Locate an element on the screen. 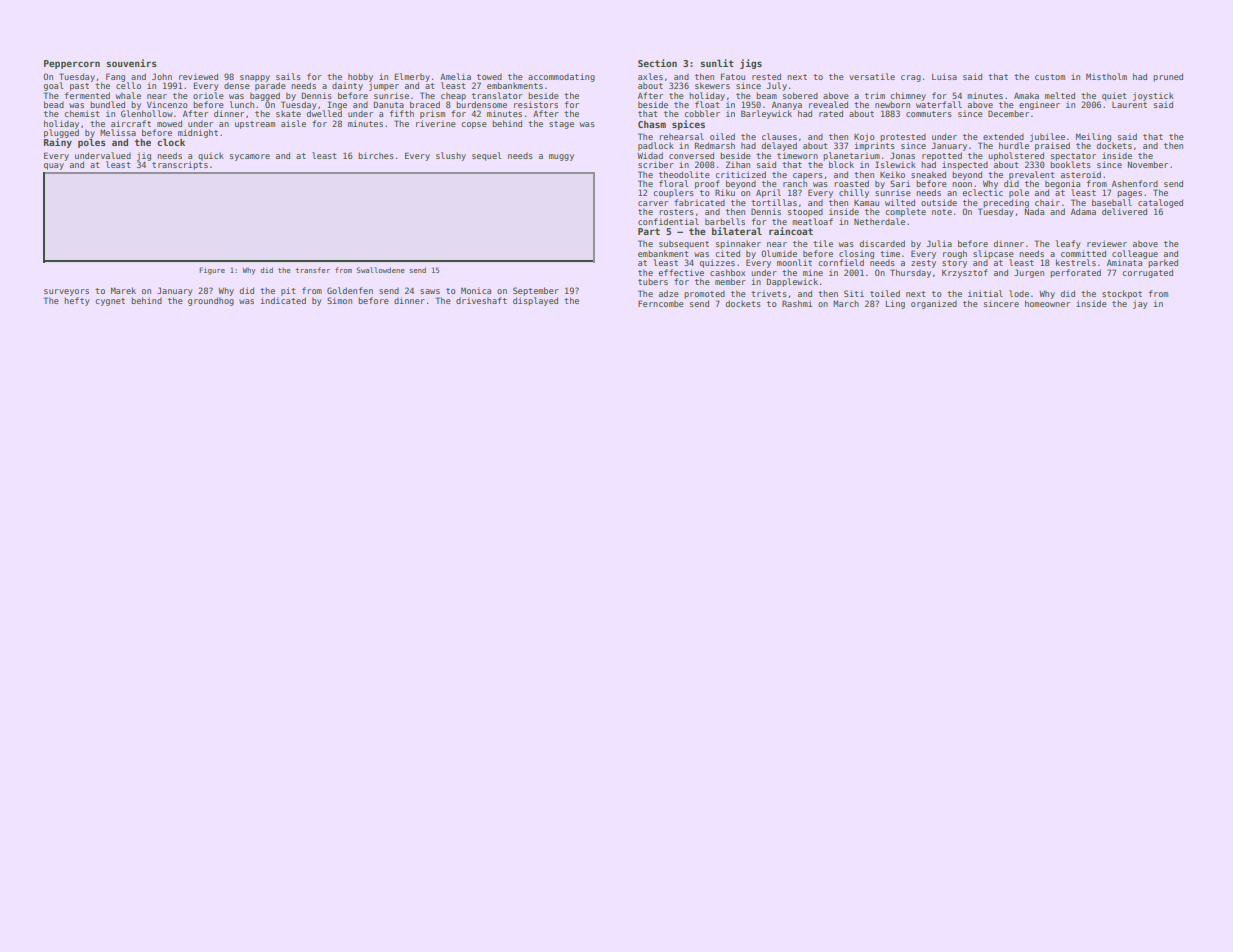 Image resolution: width=1233 pixels, height=952 pixels. Peppercorn is located at coordinates (72, 64).
